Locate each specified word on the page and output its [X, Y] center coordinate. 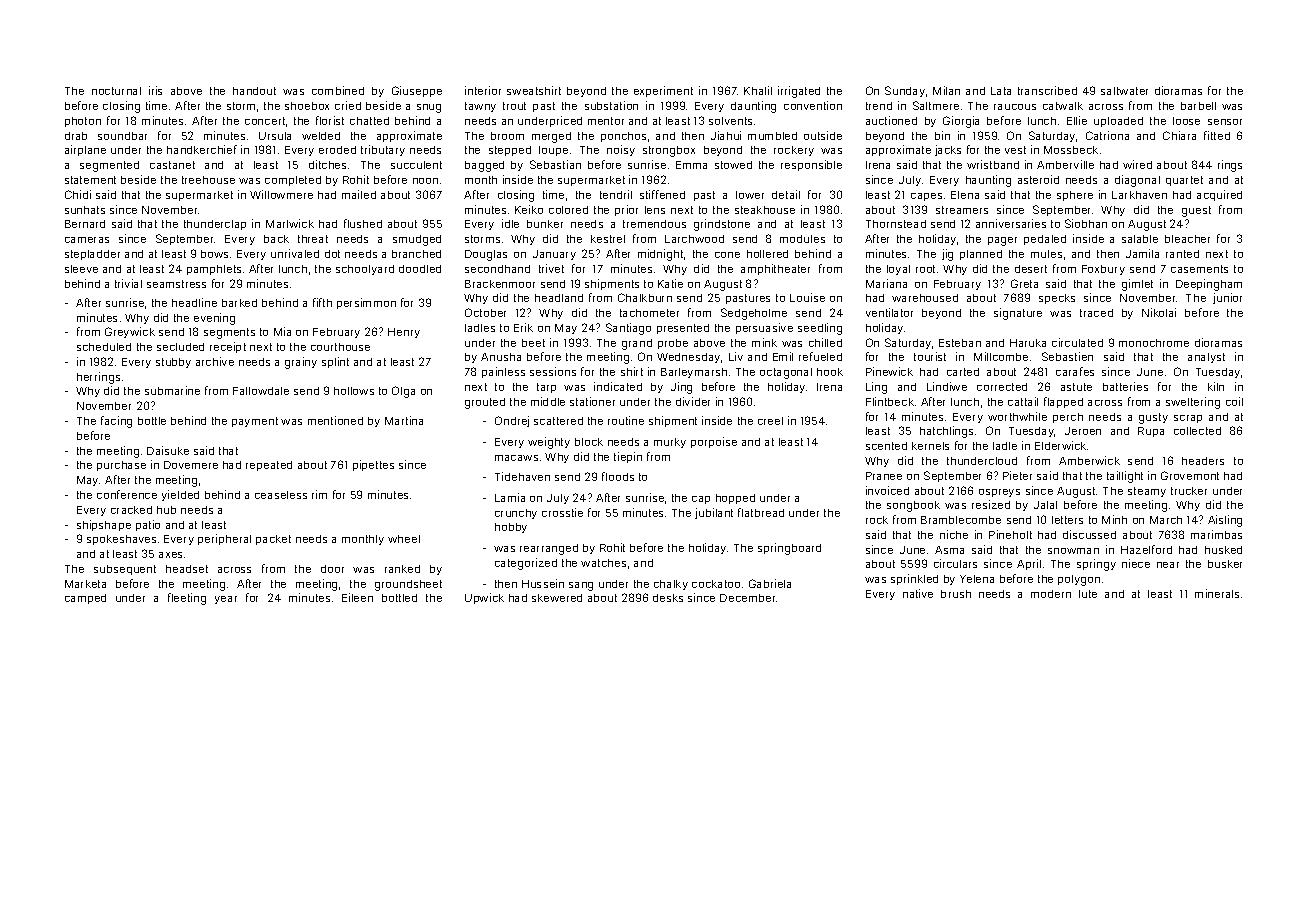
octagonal [786, 373]
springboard [789, 549]
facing [116, 422]
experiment [663, 91]
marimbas [1216, 534]
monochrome [1154, 343]
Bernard [85, 224]
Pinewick [889, 371]
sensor [1225, 122]
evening [214, 319]
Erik [523, 327]
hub [166, 510]
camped [85, 599]
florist [330, 120]
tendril [616, 194]
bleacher [1187, 239]
